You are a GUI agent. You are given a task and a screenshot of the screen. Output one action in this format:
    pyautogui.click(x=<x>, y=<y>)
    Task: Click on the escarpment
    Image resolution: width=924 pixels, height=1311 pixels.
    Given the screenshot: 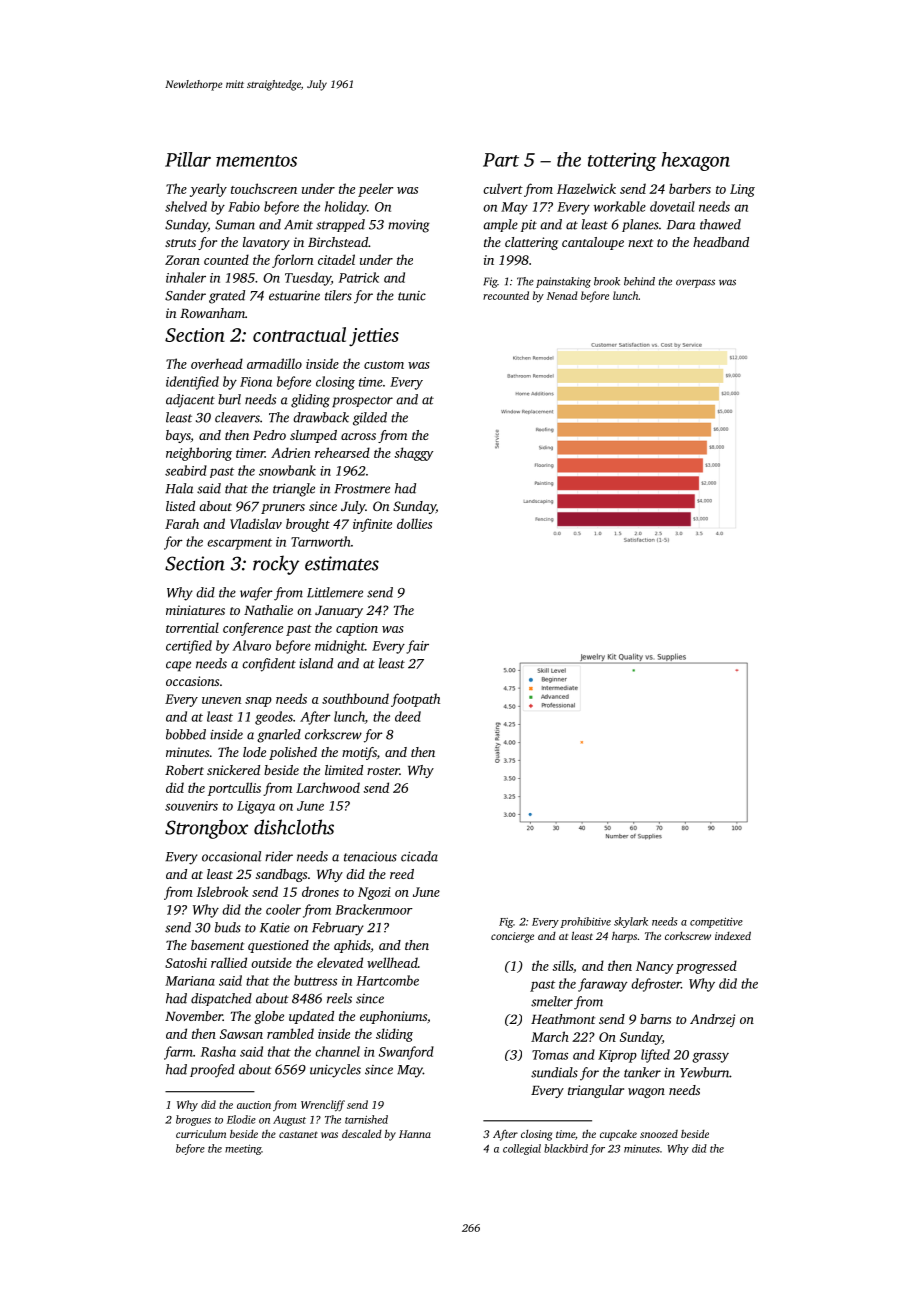 What is the action you would take?
    pyautogui.click(x=239, y=544)
